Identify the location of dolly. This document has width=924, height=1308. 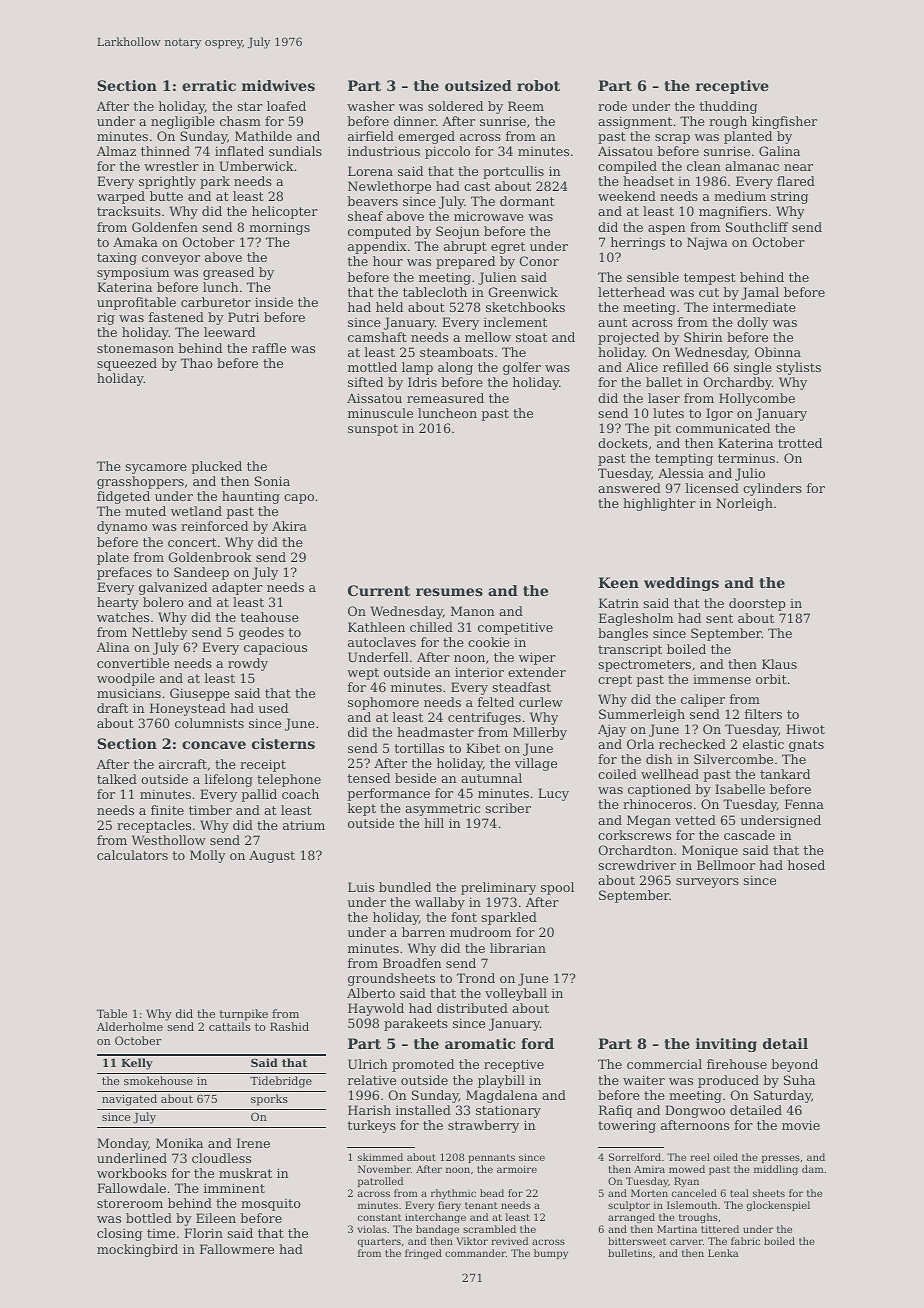
(752, 323).
